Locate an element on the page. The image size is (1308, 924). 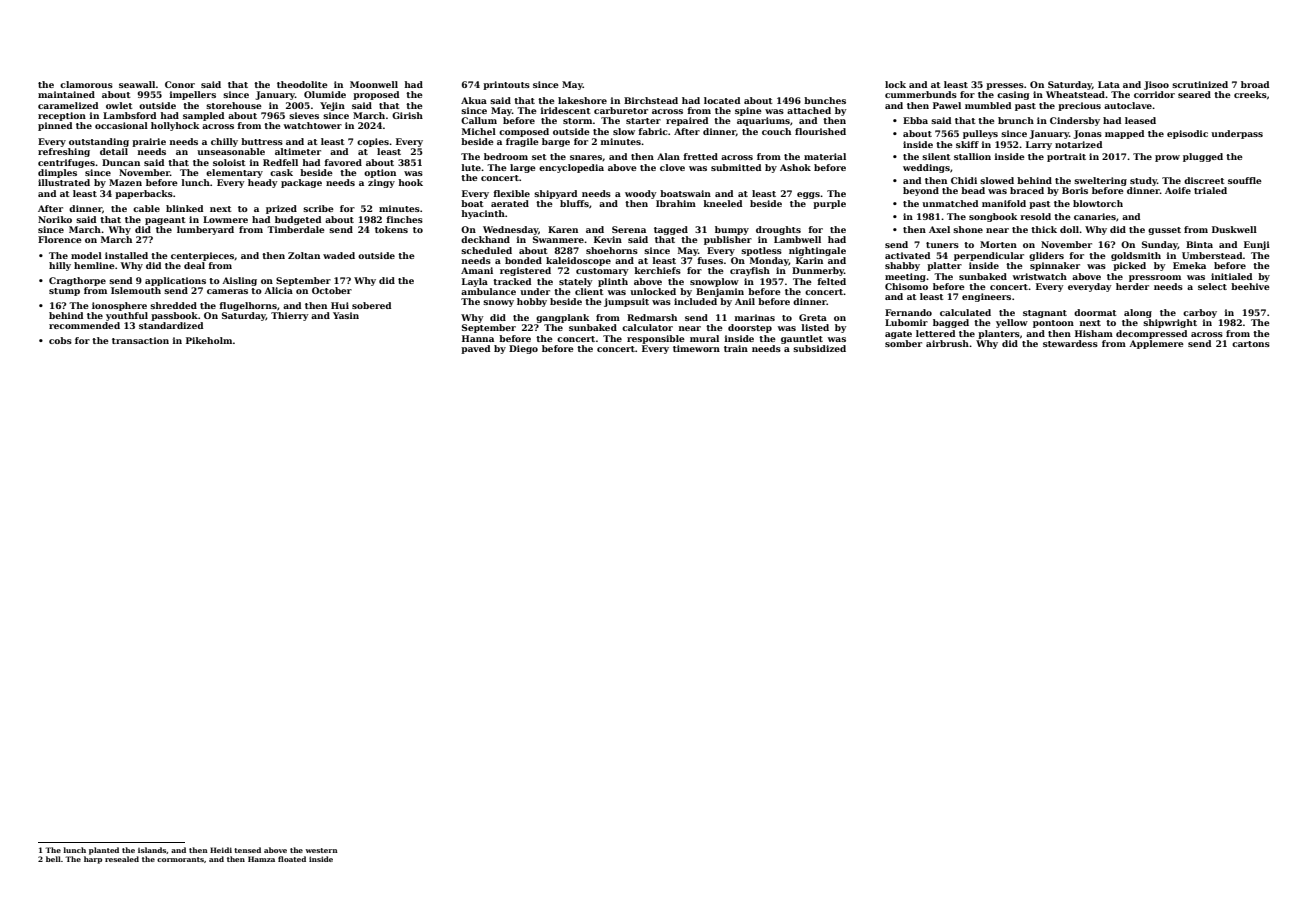
hobby is located at coordinates (532, 302).
